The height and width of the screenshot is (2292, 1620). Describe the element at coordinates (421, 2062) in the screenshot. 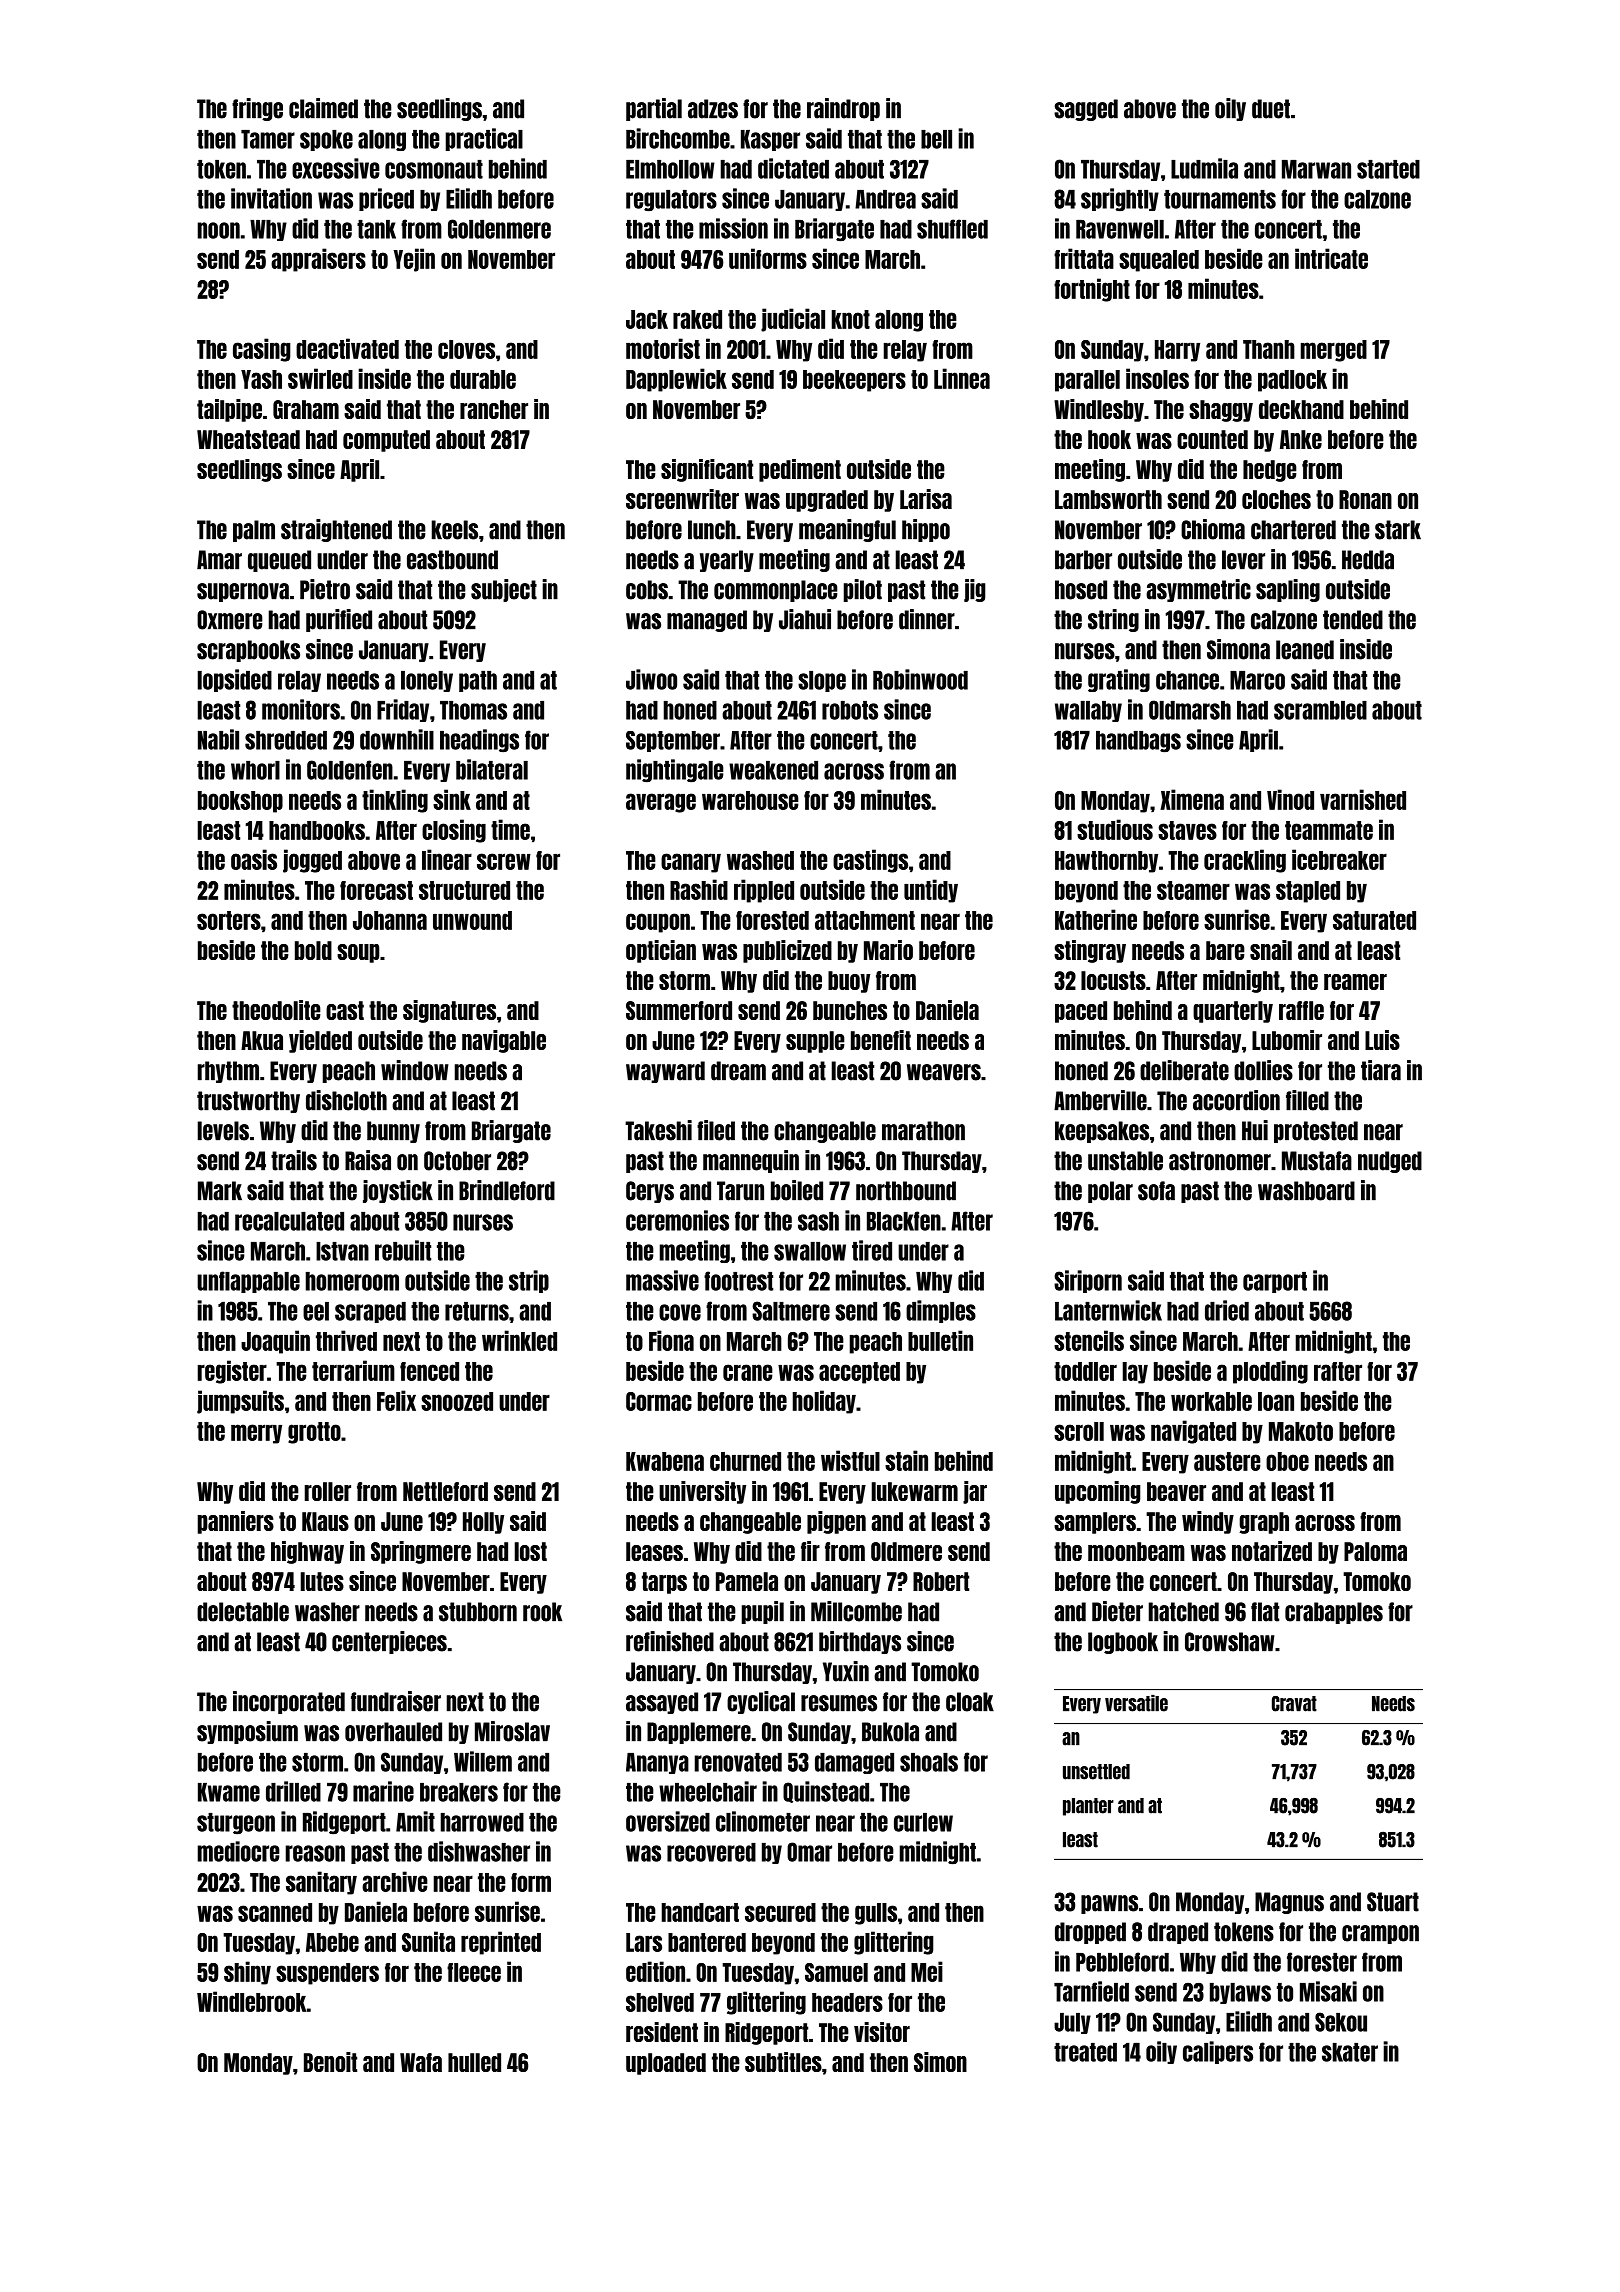

I see `Wafa` at that location.
